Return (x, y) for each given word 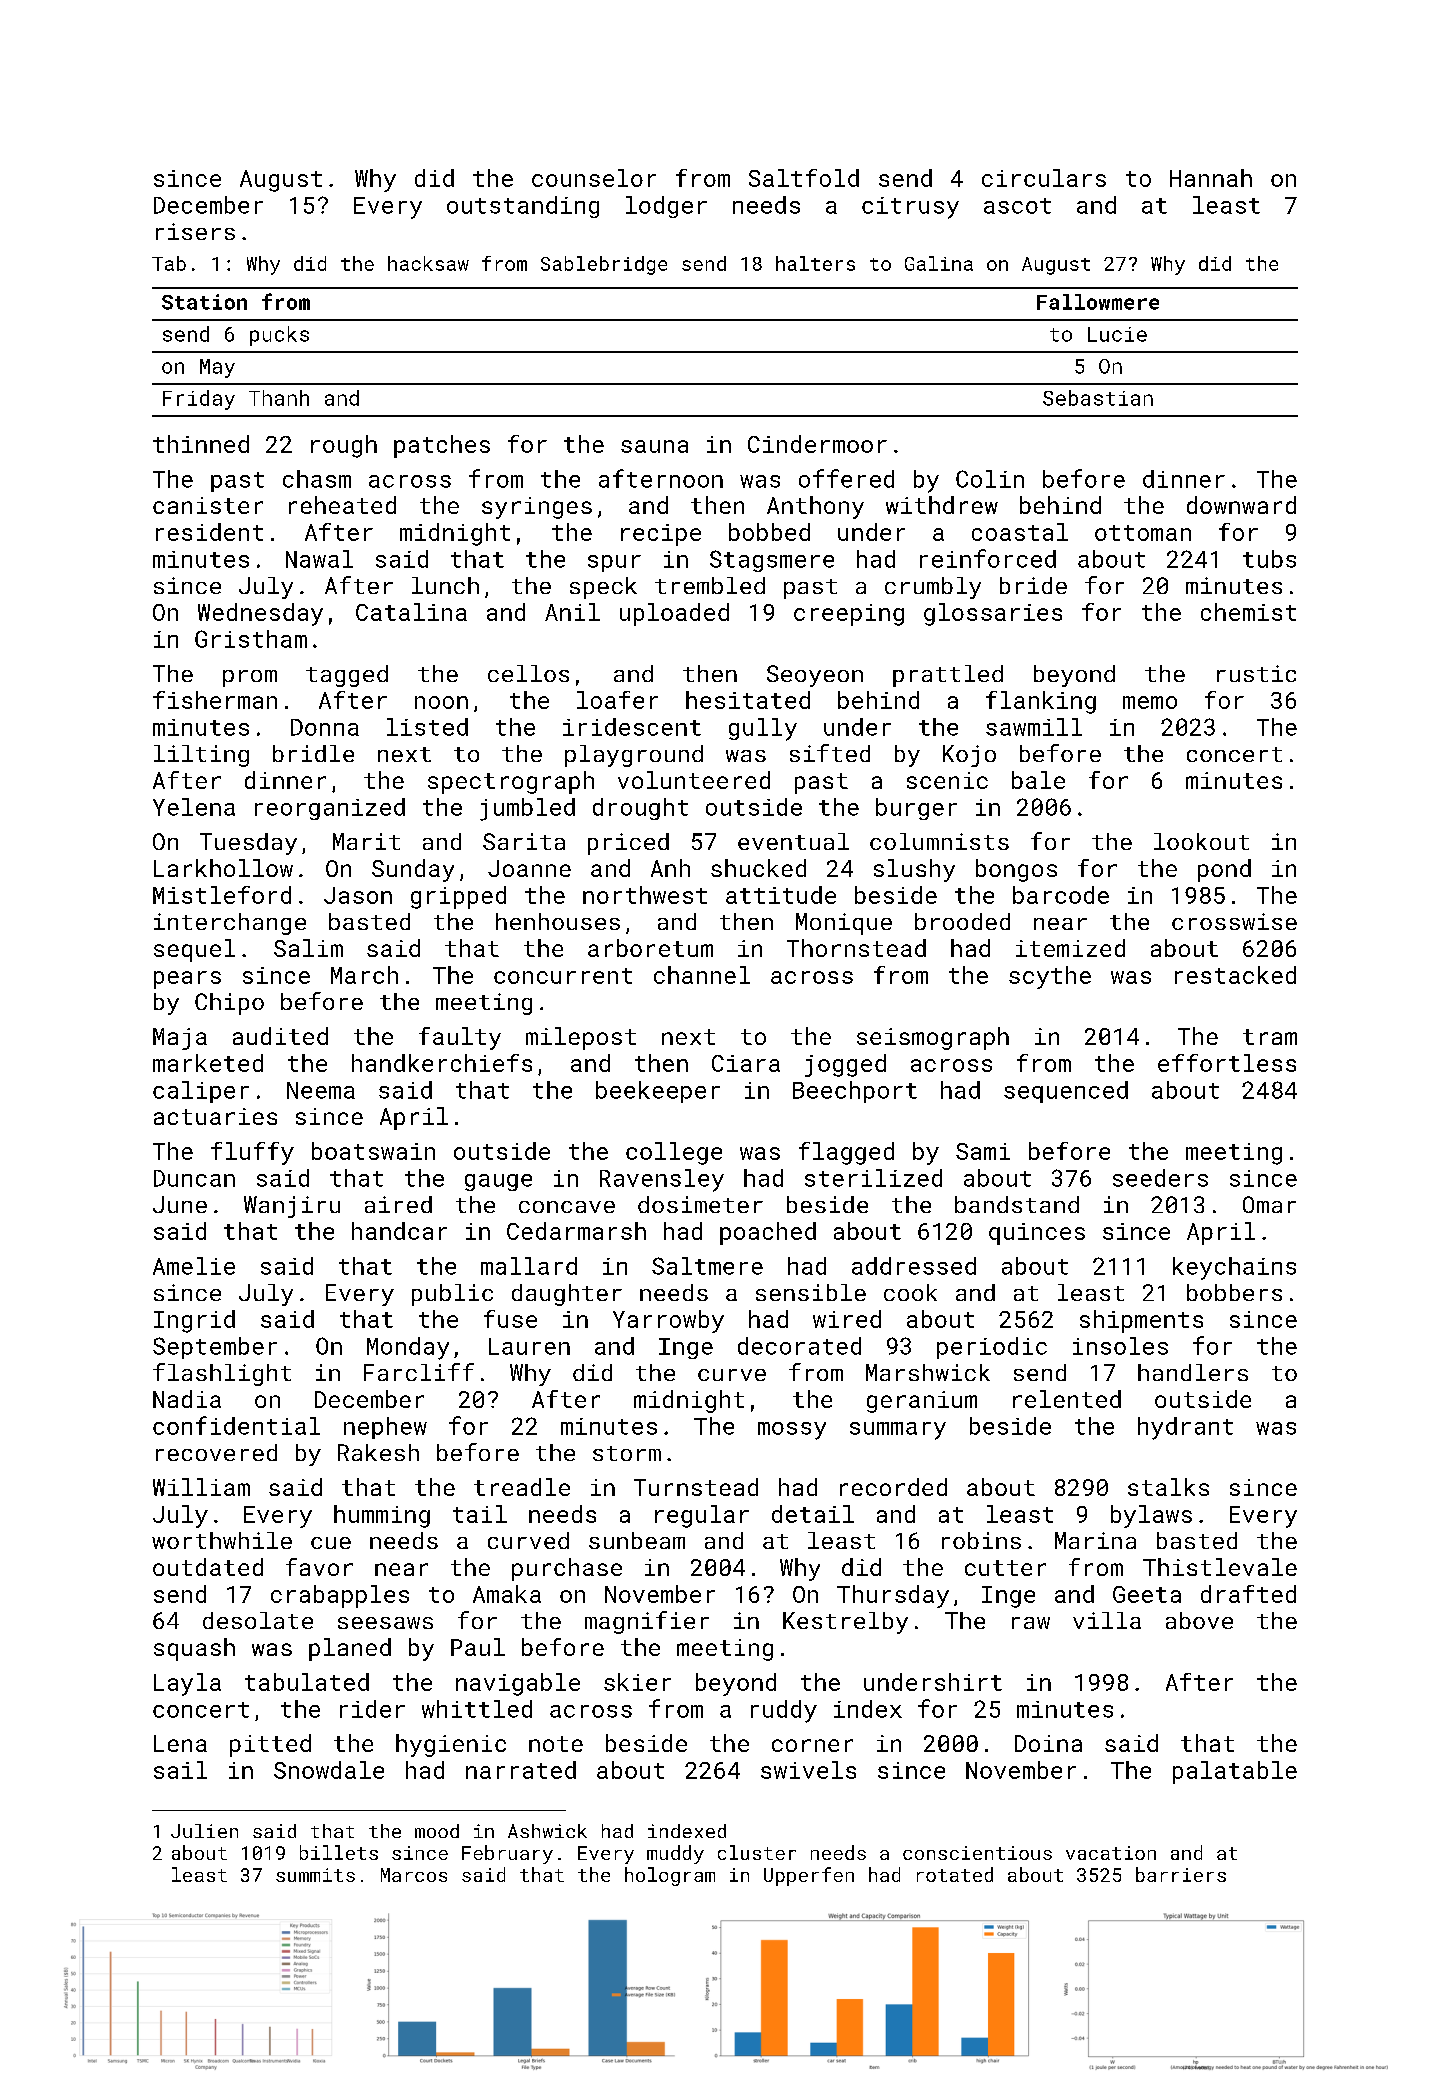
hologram (670, 1876)
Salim (308, 948)
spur (614, 563)
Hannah (1211, 178)
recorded (893, 1487)
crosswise (1234, 921)
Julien (204, 1831)
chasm (317, 479)
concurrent (563, 976)
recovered (216, 1452)
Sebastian (1098, 398)
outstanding (523, 207)
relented (1067, 1399)
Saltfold (804, 178)
